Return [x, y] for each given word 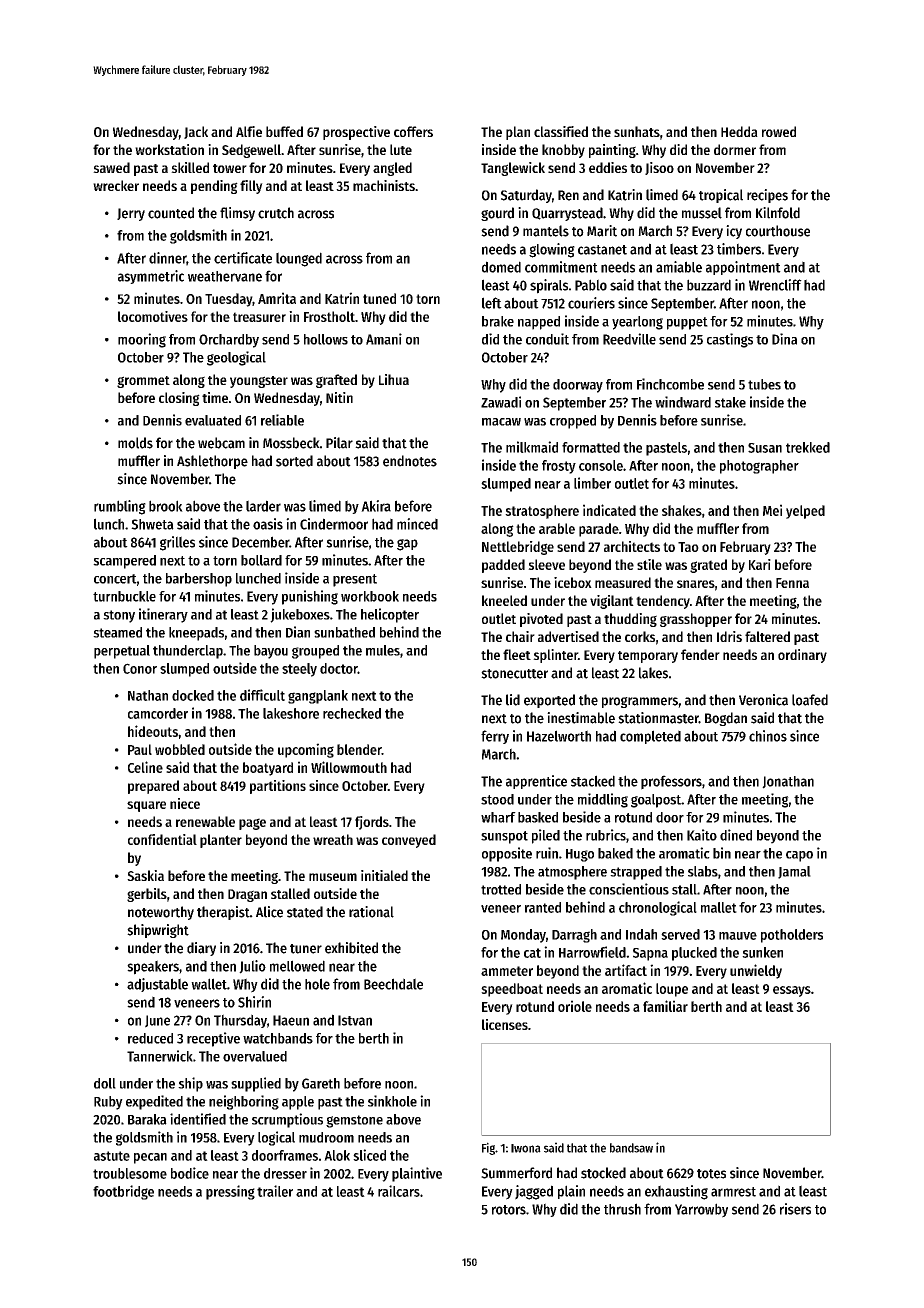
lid [513, 700]
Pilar [339, 443]
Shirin [254, 1002]
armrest [733, 1192]
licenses [505, 1024]
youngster [259, 382]
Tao [688, 547]
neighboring [244, 1102]
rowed [779, 131]
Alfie [249, 131]
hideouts [153, 731]
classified [561, 131]
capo [799, 856]
